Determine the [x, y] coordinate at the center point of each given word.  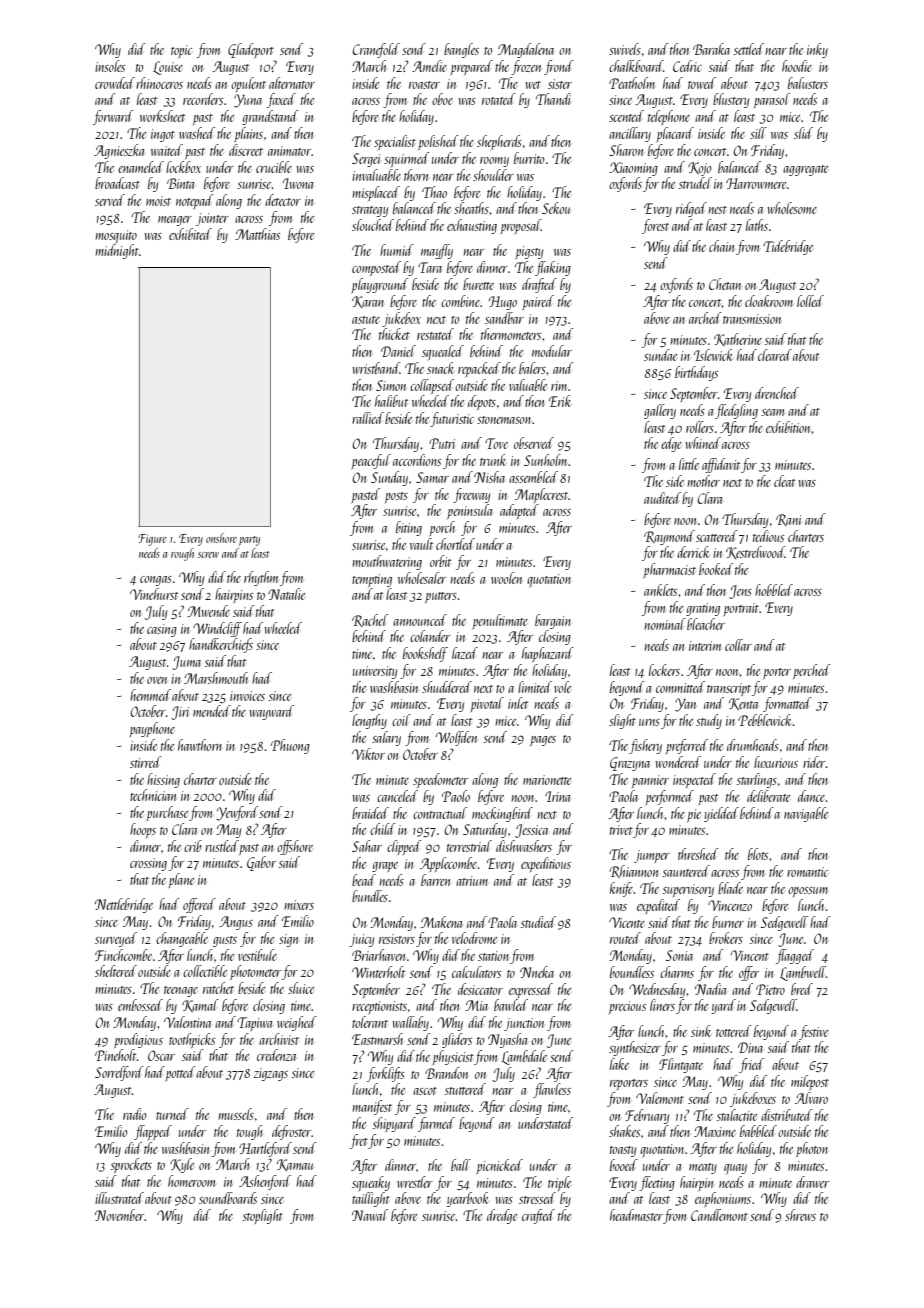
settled [748, 49]
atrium [472, 881]
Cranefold [376, 50]
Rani [788, 520]
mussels [236, 1114]
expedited [658, 906]
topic [181, 51]
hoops [143, 830]
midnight [117, 251]
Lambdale [524, 1057]
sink [701, 1031]
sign [288, 940]
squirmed [407, 160]
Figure [152, 540]
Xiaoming [633, 169]
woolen [506, 578]
